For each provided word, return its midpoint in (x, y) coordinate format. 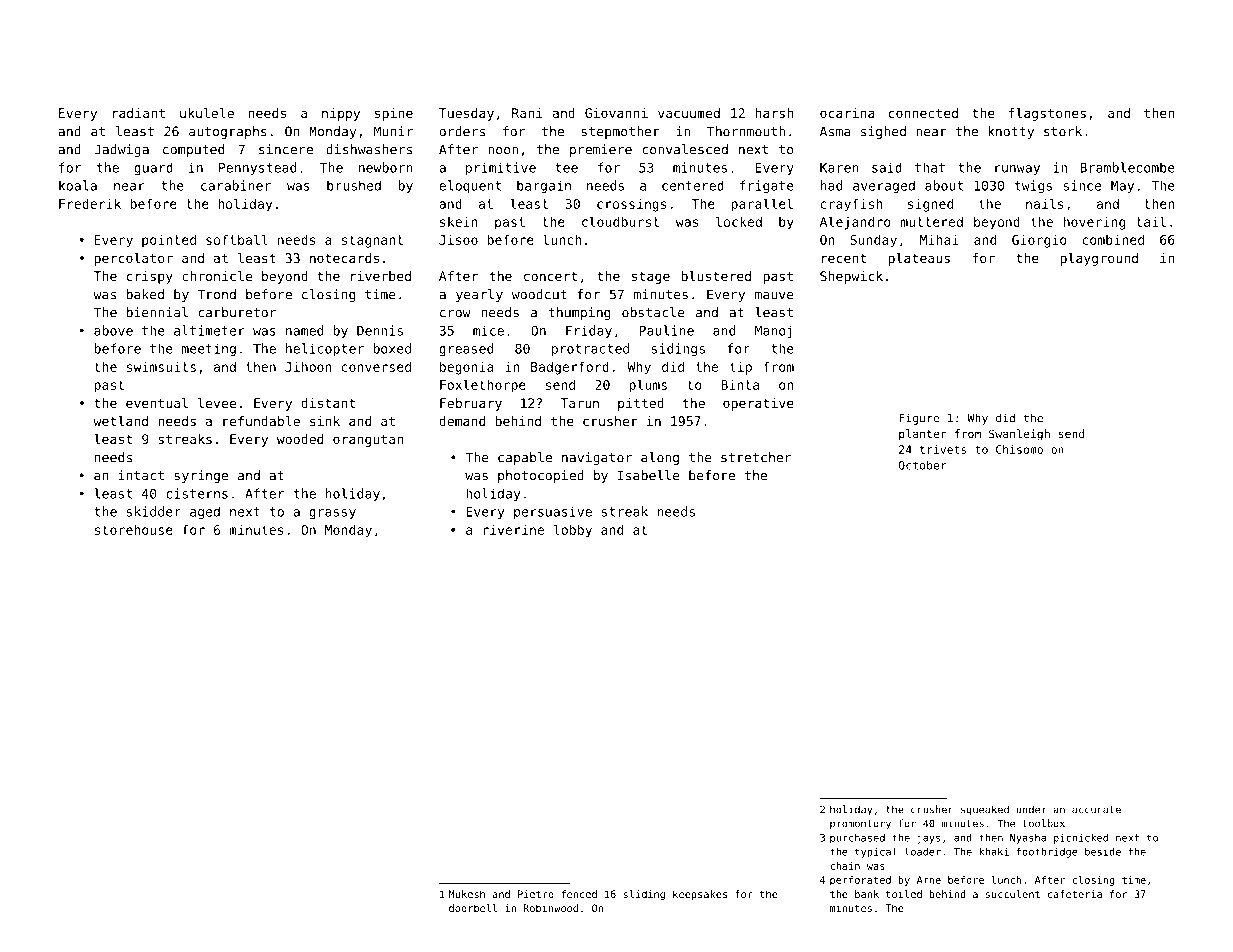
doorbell (473, 908)
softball (237, 239)
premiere (601, 150)
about (944, 185)
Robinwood (550, 908)
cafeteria (1075, 894)
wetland (121, 421)
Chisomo (1019, 449)
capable (525, 458)
